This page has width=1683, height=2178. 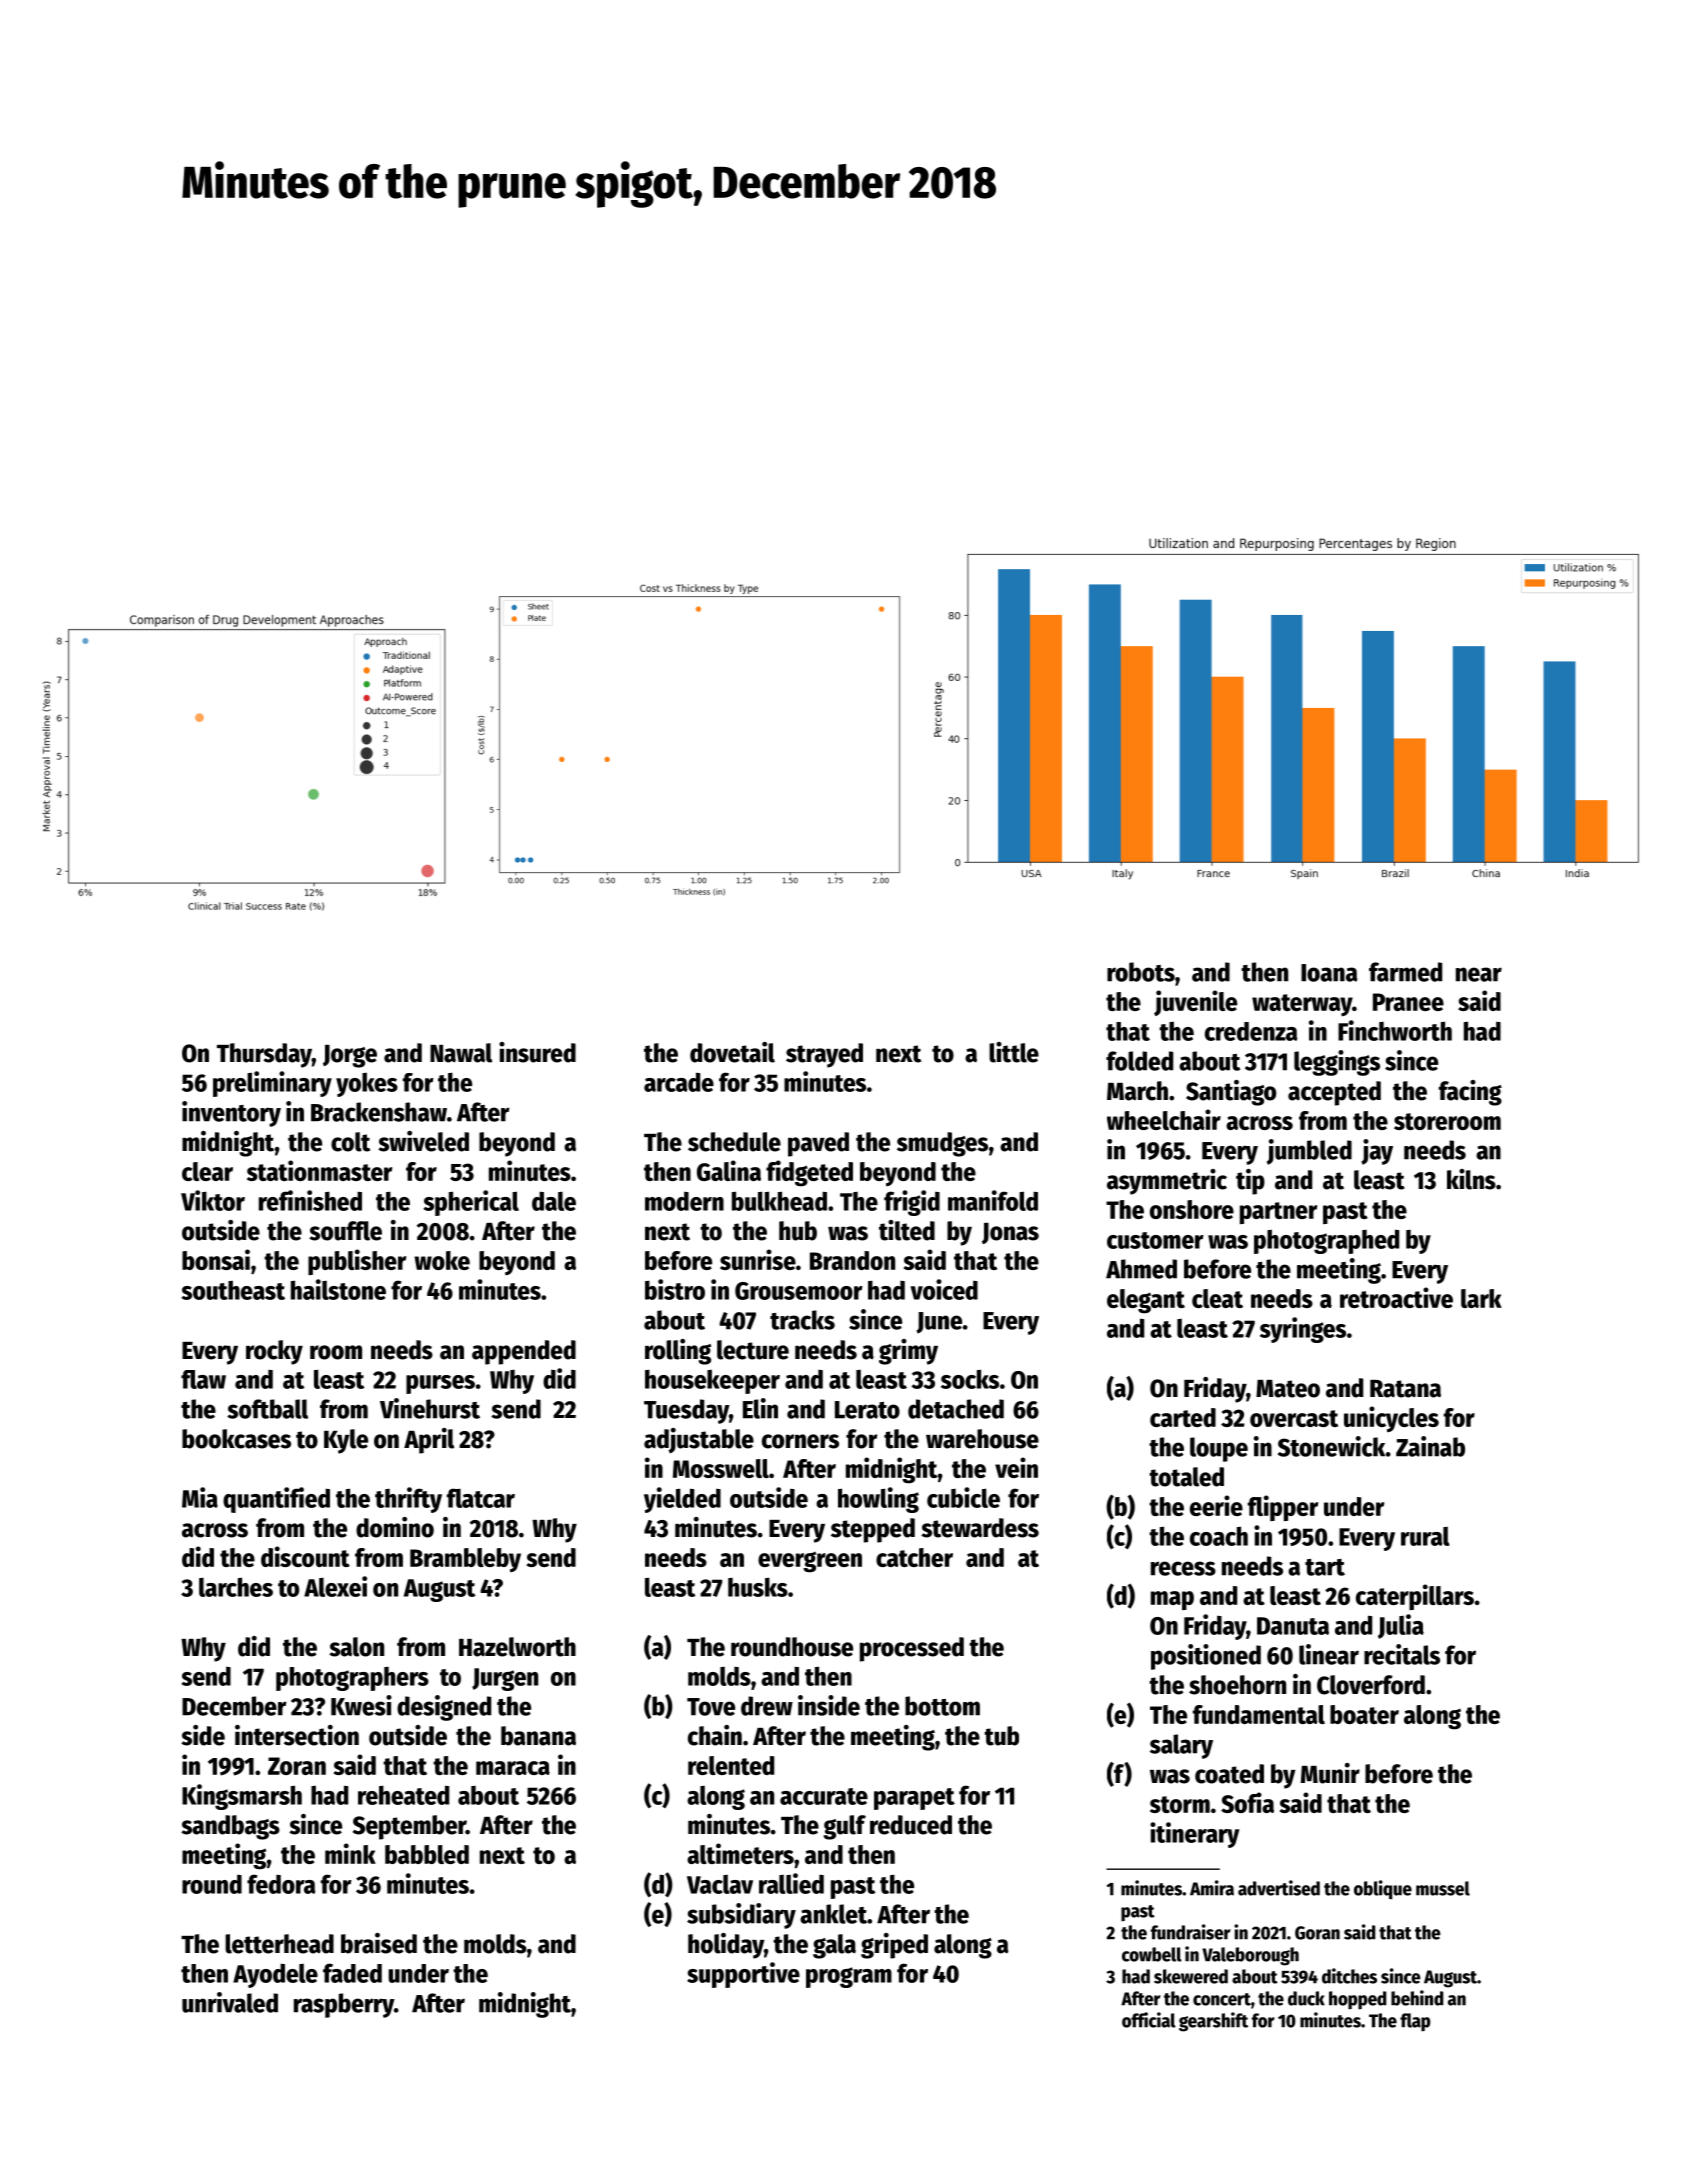 I want to click on supportive, so click(x=743, y=1975).
